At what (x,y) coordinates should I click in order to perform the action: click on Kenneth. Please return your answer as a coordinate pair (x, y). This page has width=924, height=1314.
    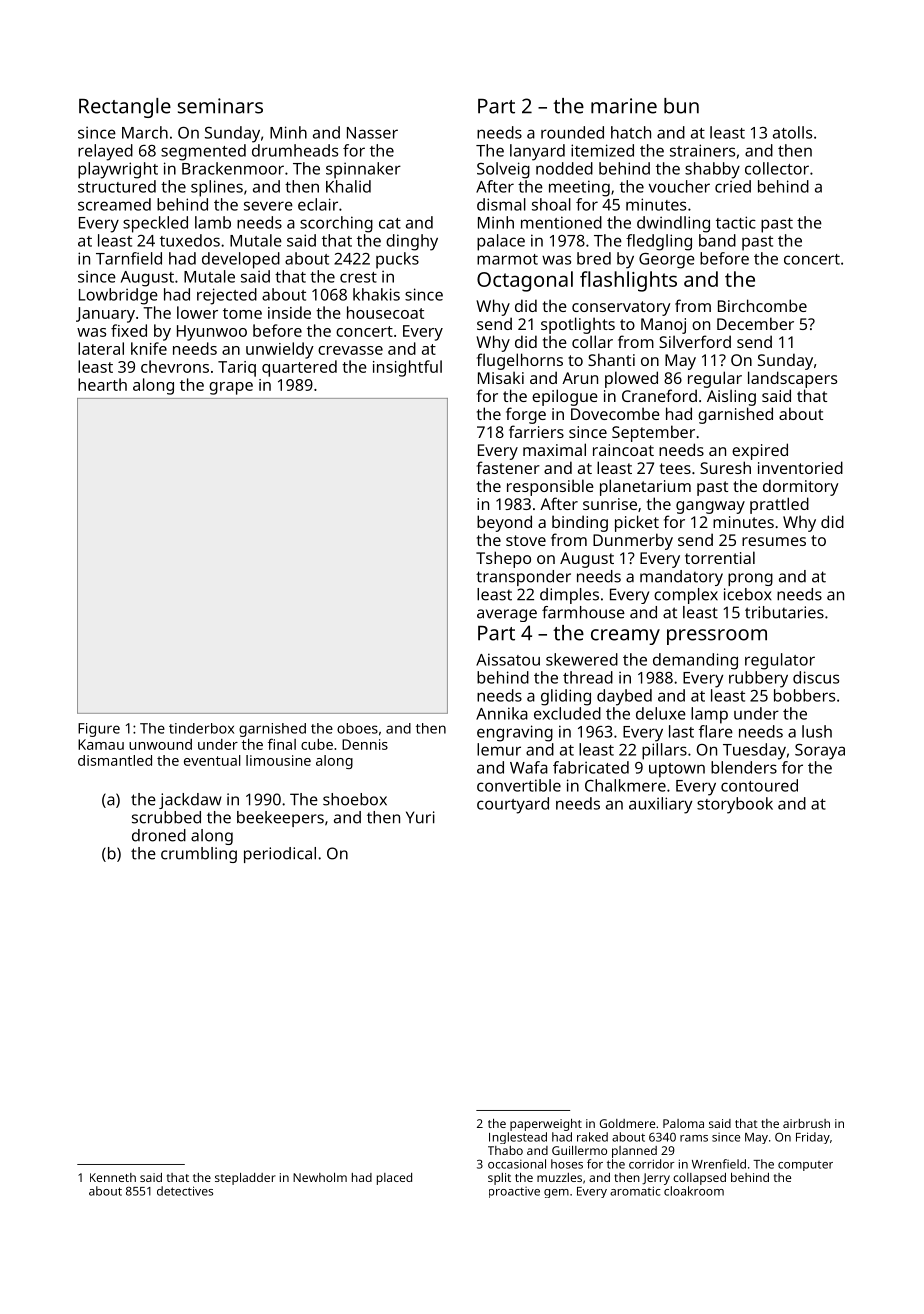
    Looking at the image, I should click on (113, 1177).
